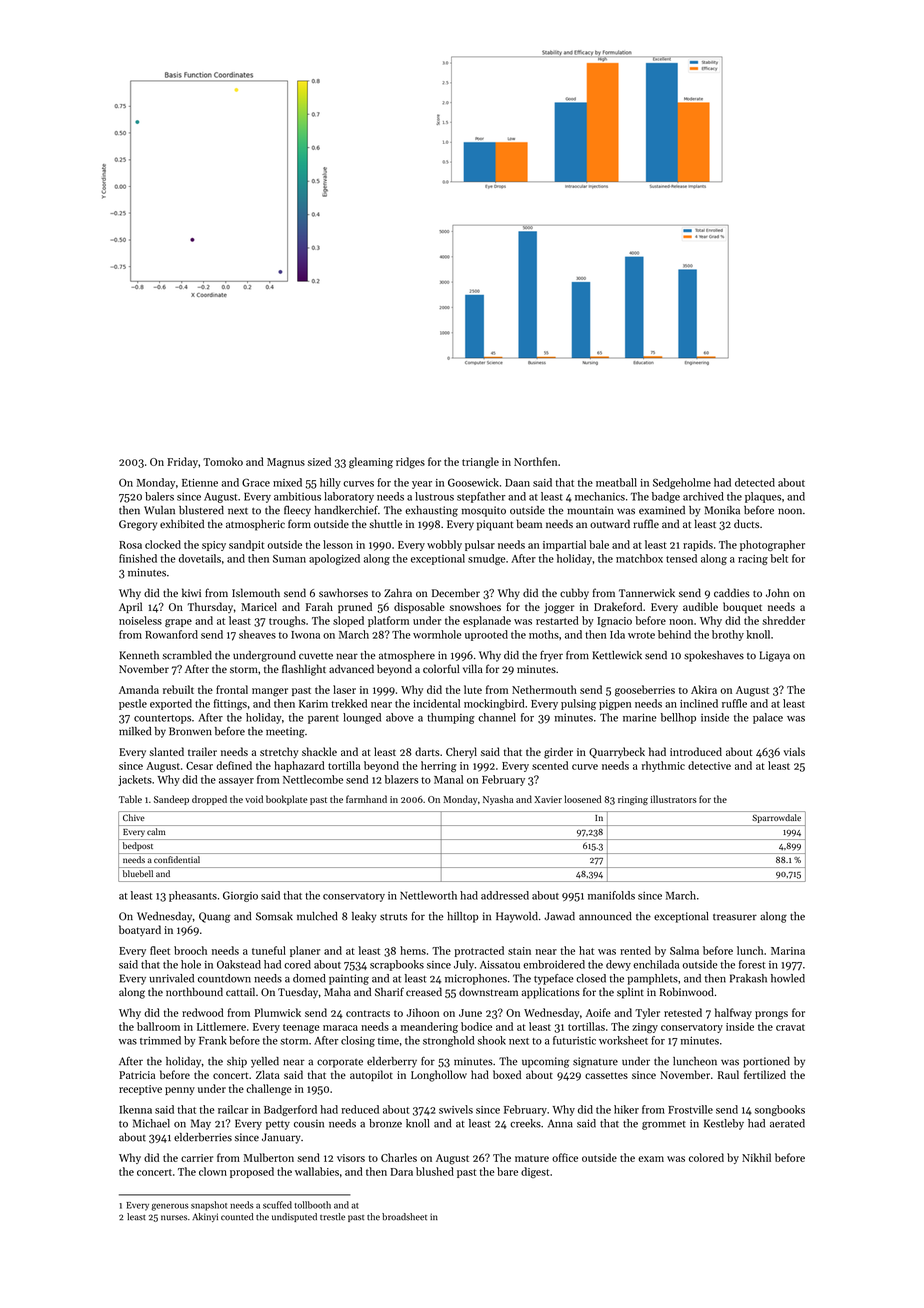 The image size is (924, 1308). I want to click on esplanade, so click(487, 621).
